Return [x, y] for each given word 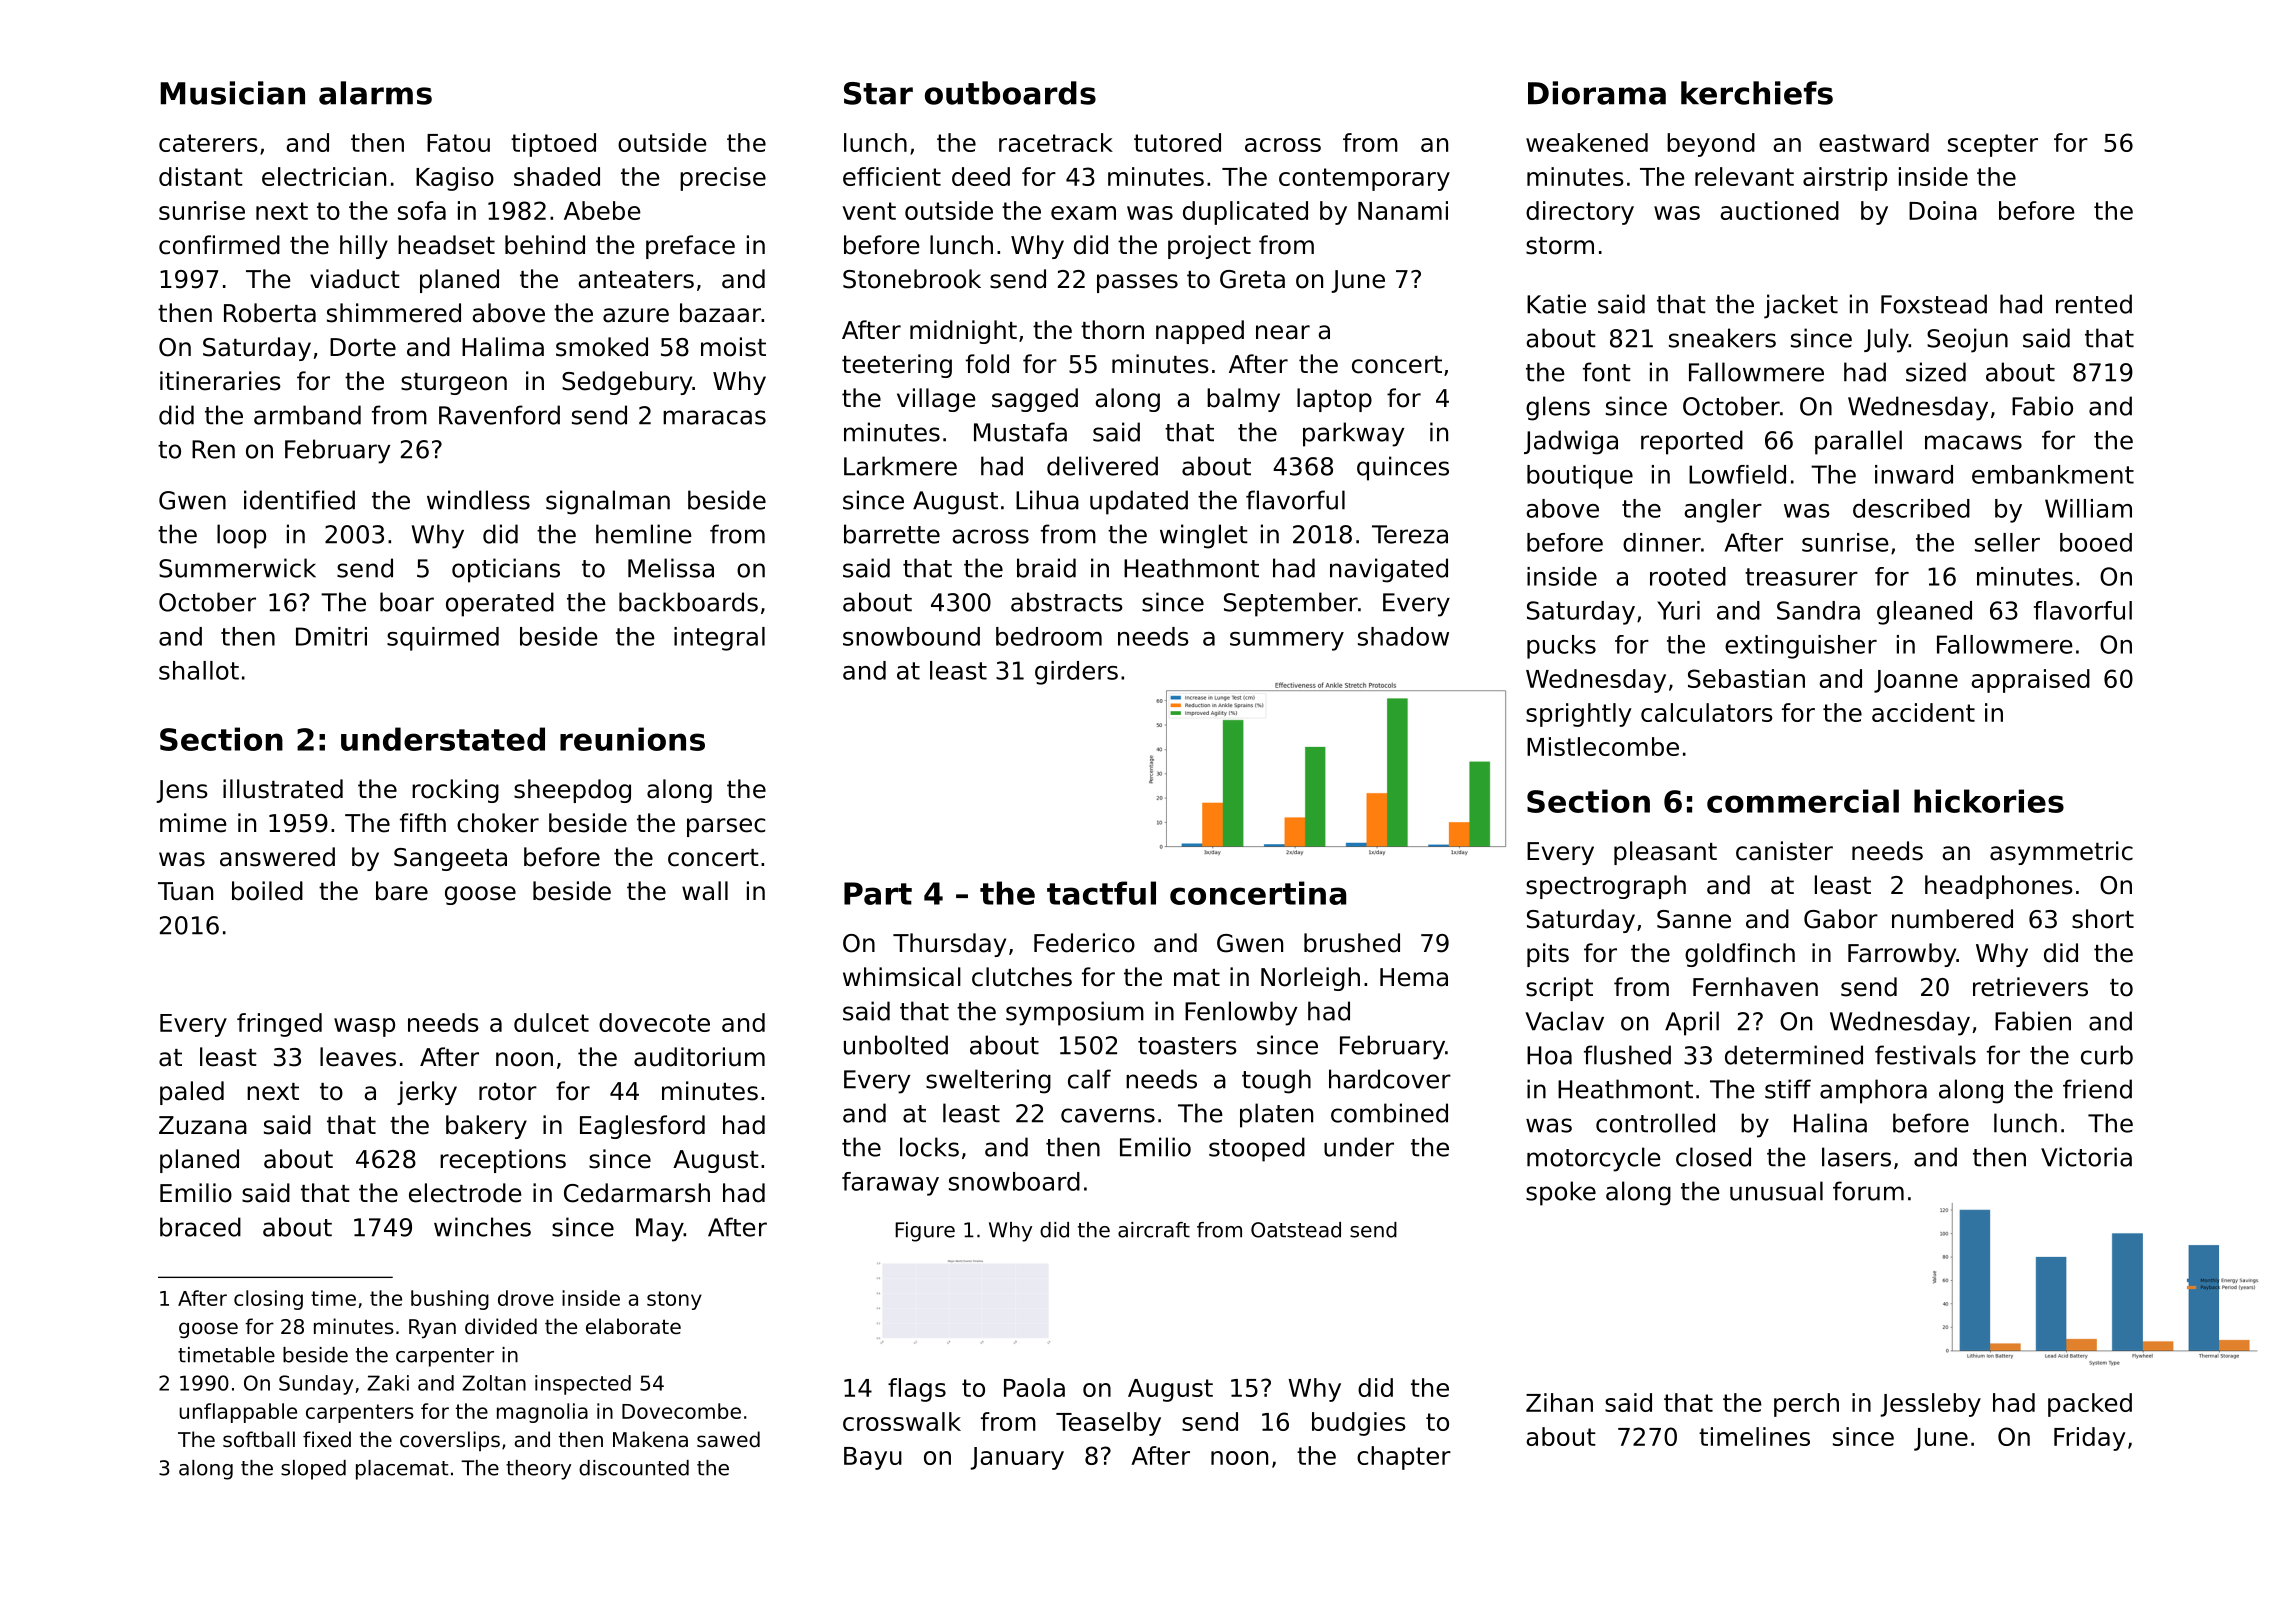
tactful [1101, 893]
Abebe [602, 210]
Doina [1943, 210]
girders [1076, 673]
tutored [1177, 142]
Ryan [432, 1328]
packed [2090, 1405]
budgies [1359, 1424]
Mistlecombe [1603, 746]
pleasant [1665, 853]
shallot [199, 670]
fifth [423, 822]
